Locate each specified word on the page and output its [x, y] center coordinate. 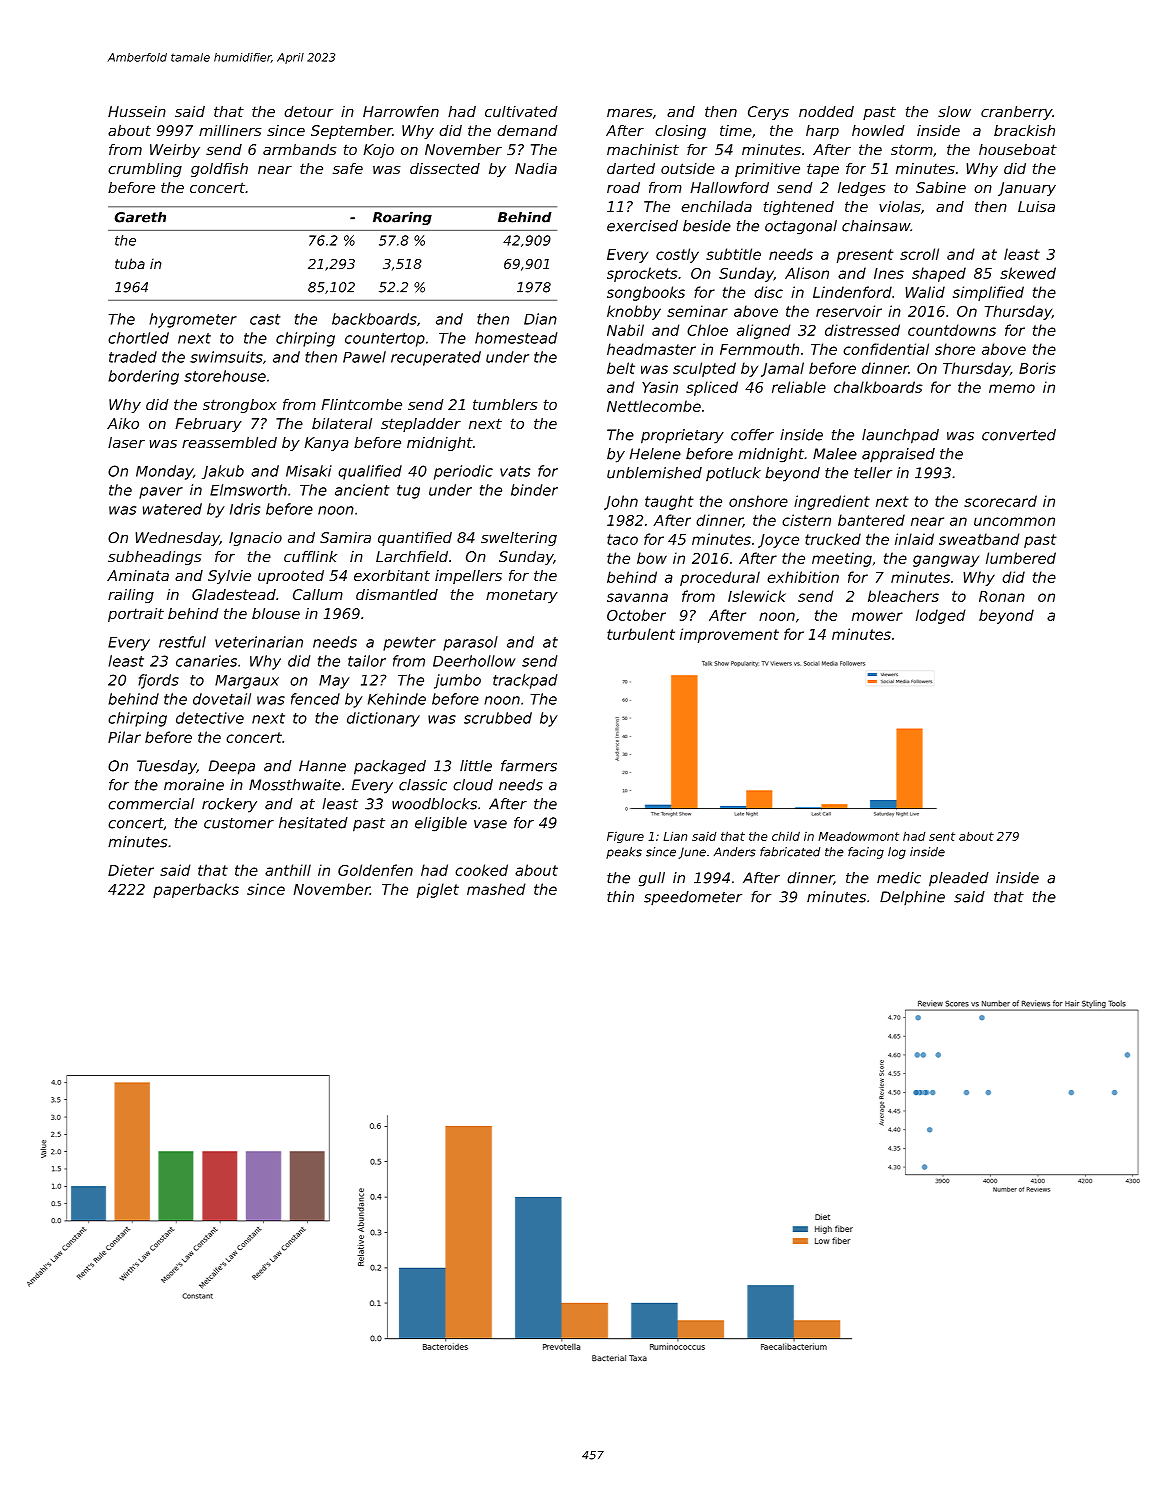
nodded [826, 111]
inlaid [914, 539]
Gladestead [234, 594]
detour [308, 111]
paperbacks [196, 890]
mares [630, 113]
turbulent [641, 634]
